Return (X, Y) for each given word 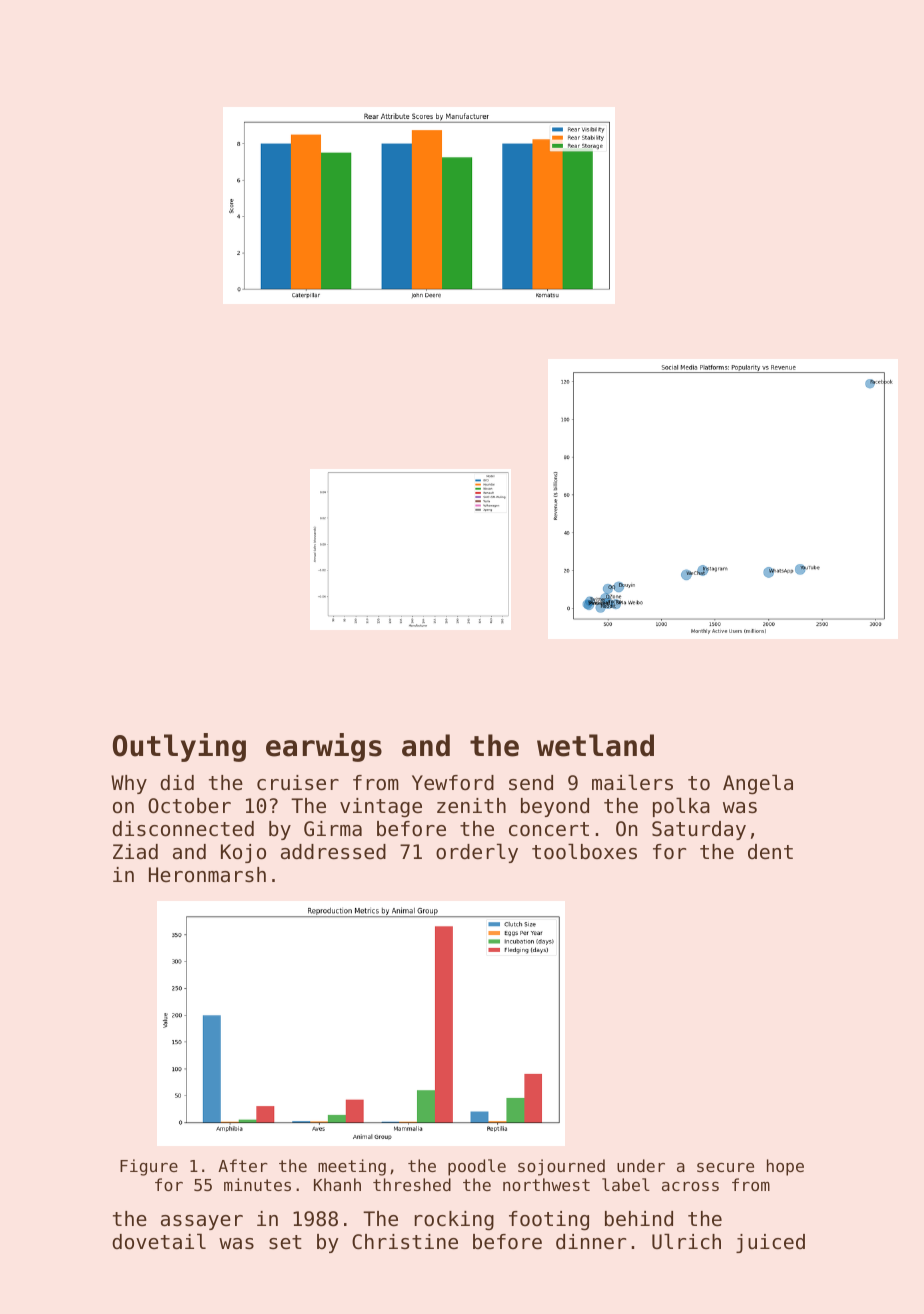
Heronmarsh (207, 875)
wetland (595, 745)
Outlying (179, 747)
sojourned (561, 1167)
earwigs (324, 747)
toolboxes (584, 851)
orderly (477, 853)
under (641, 1165)
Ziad (135, 852)
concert (549, 829)
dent (770, 852)
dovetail (159, 1241)
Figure (149, 1167)
